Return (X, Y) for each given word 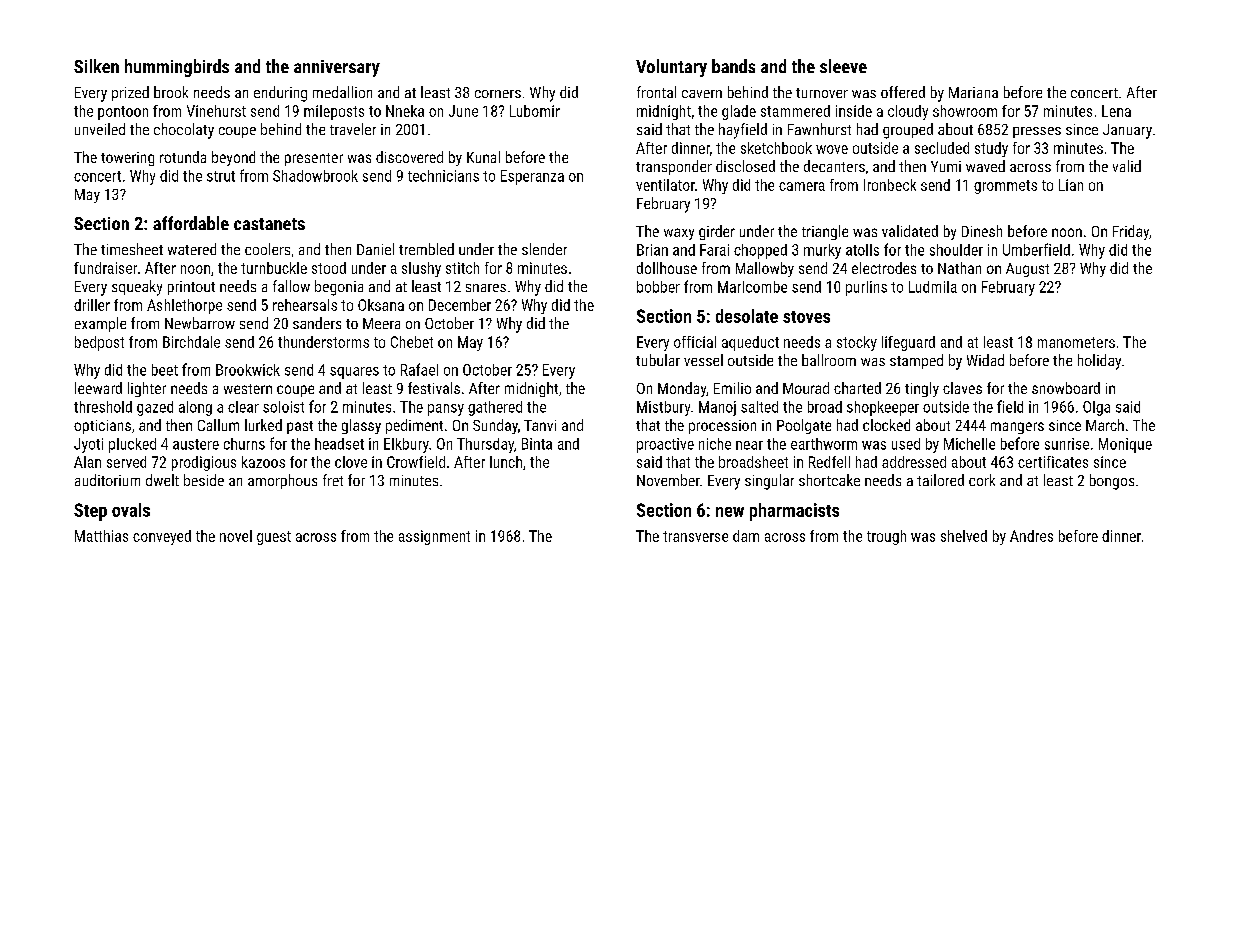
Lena (1116, 111)
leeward (98, 388)
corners (498, 94)
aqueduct (750, 343)
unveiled (100, 129)
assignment (434, 537)
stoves (806, 317)
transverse (695, 536)
